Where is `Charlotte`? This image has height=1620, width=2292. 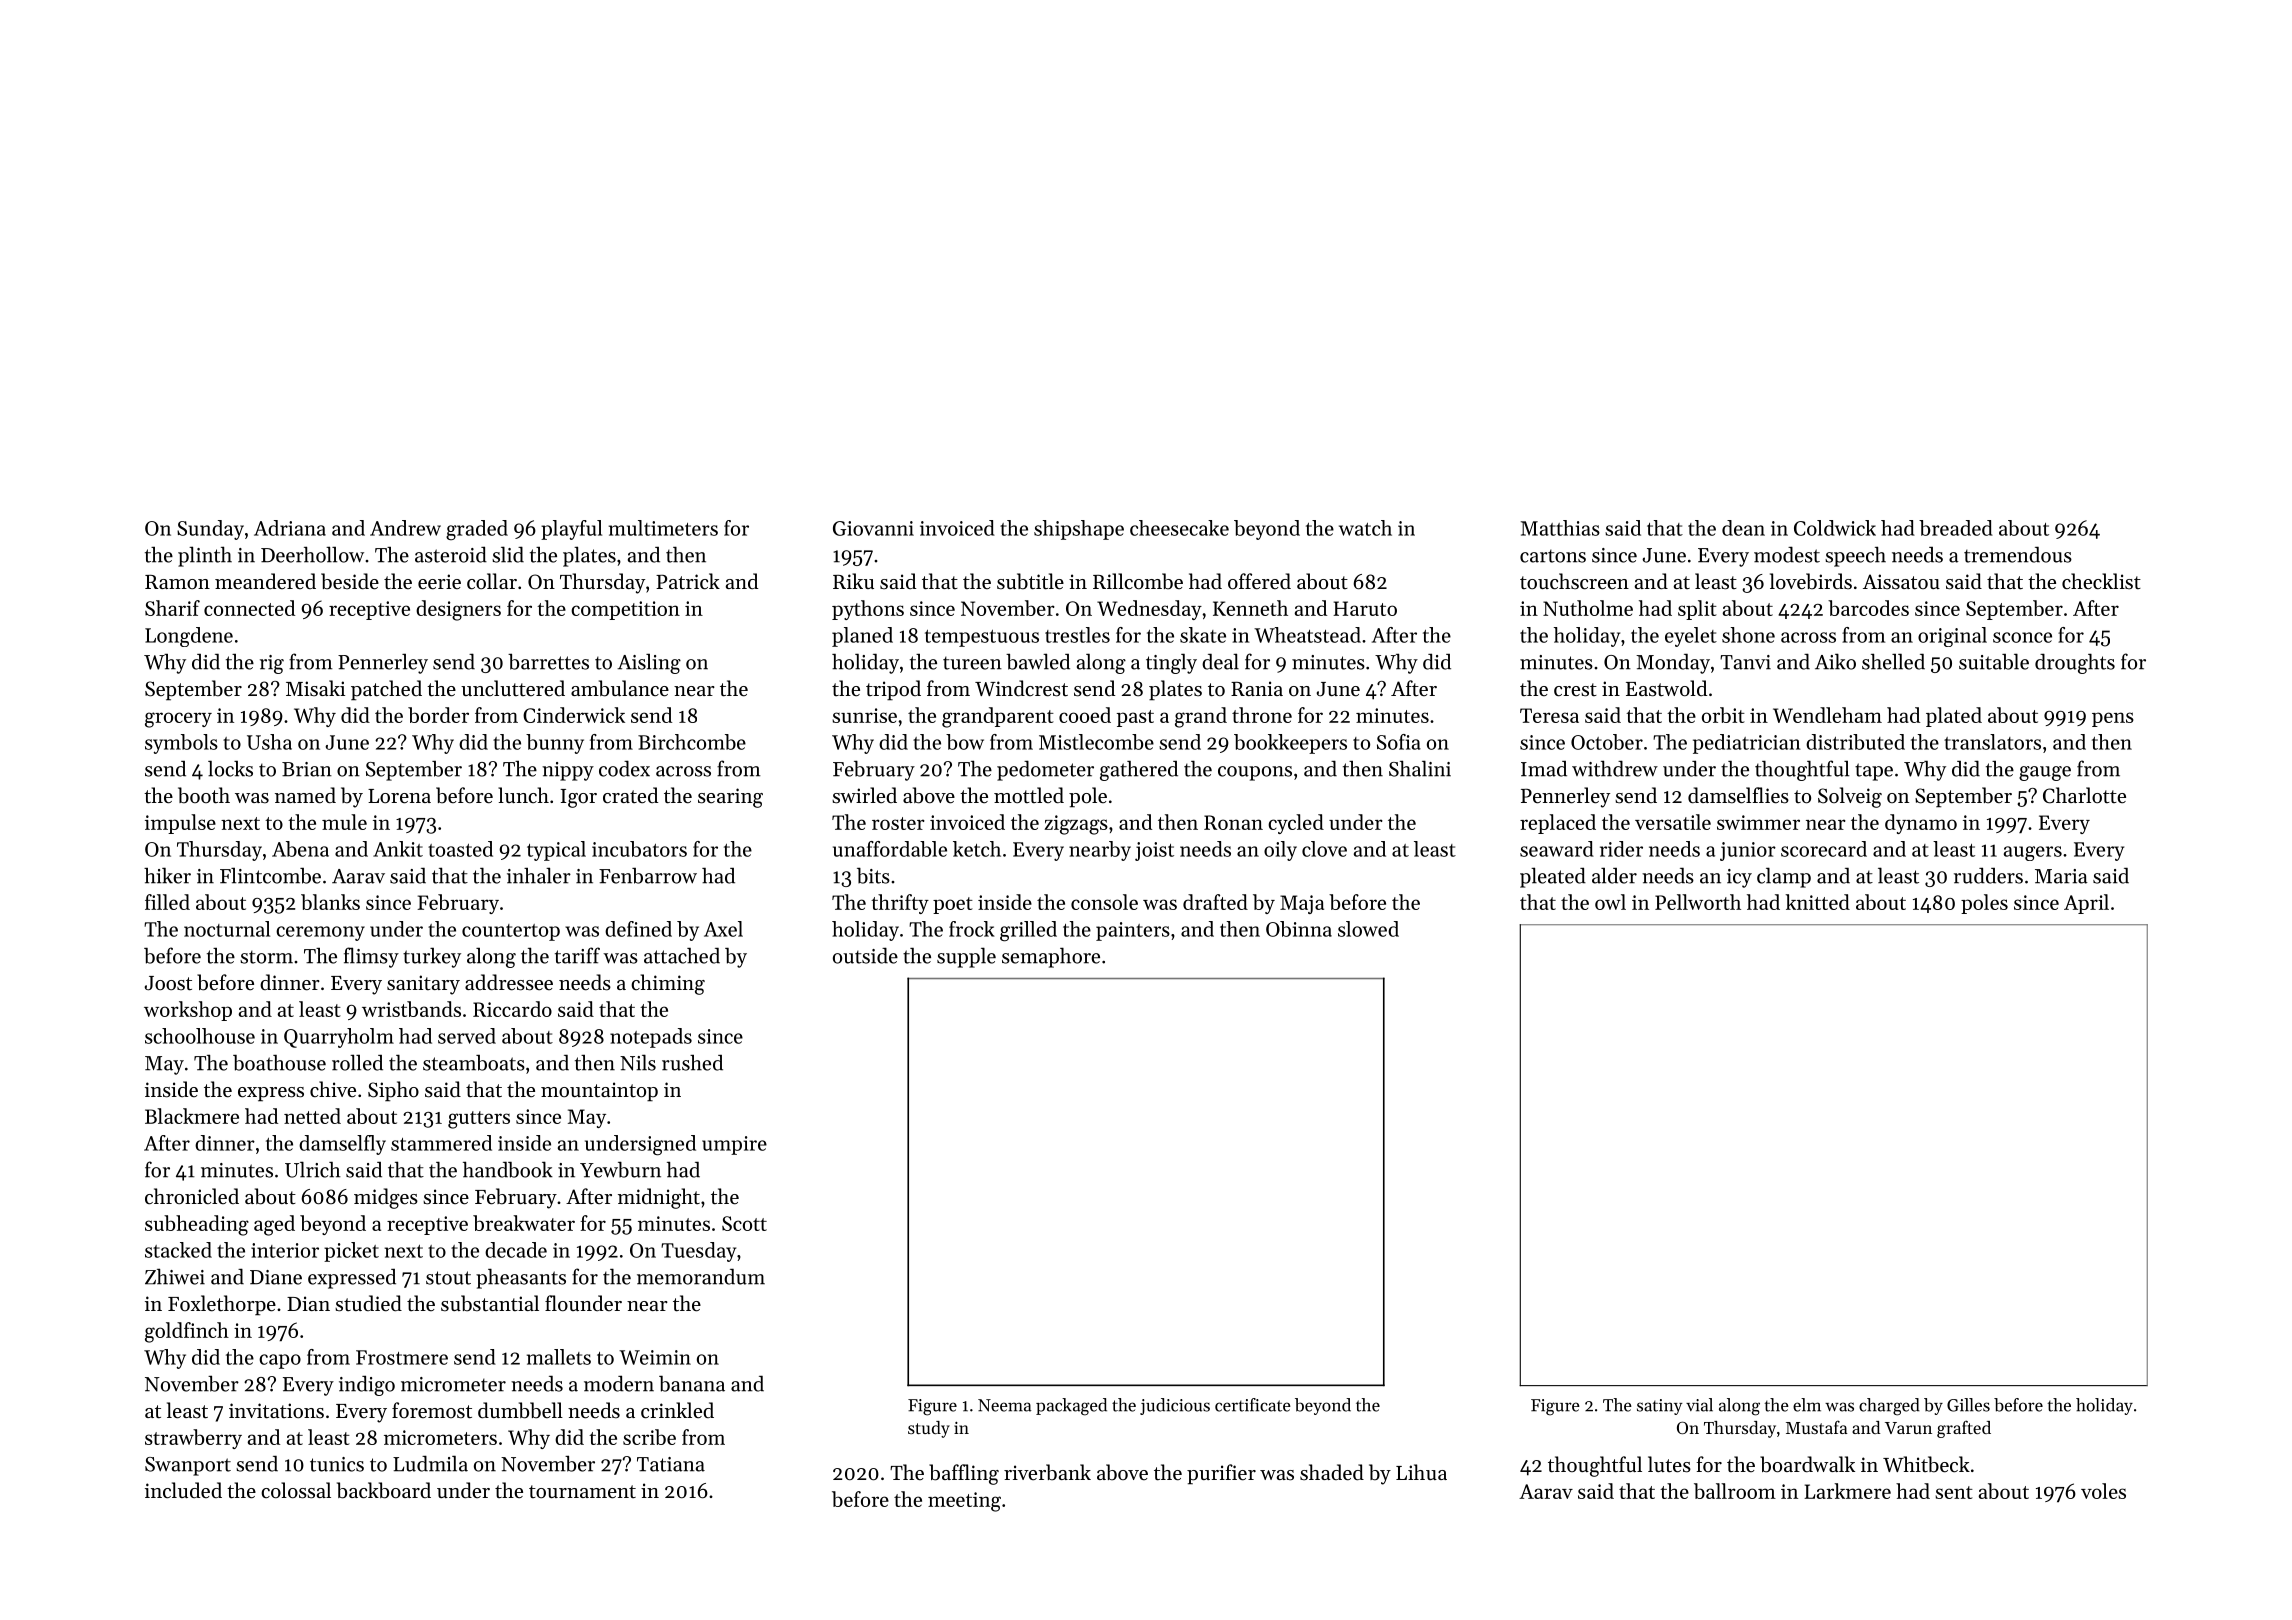 Charlotte is located at coordinates (2084, 795).
